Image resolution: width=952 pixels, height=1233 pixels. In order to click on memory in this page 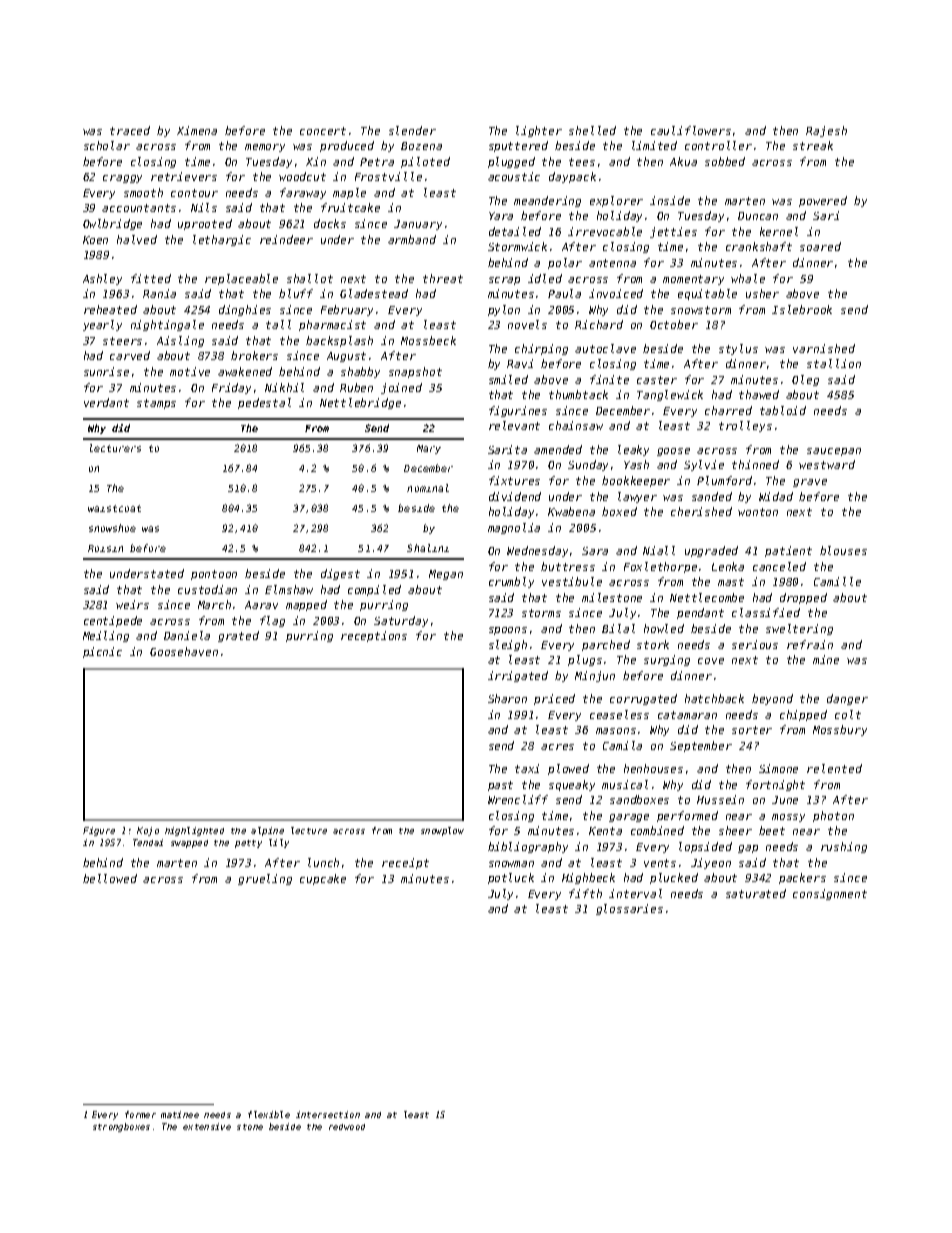, I will do `click(265, 148)`.
